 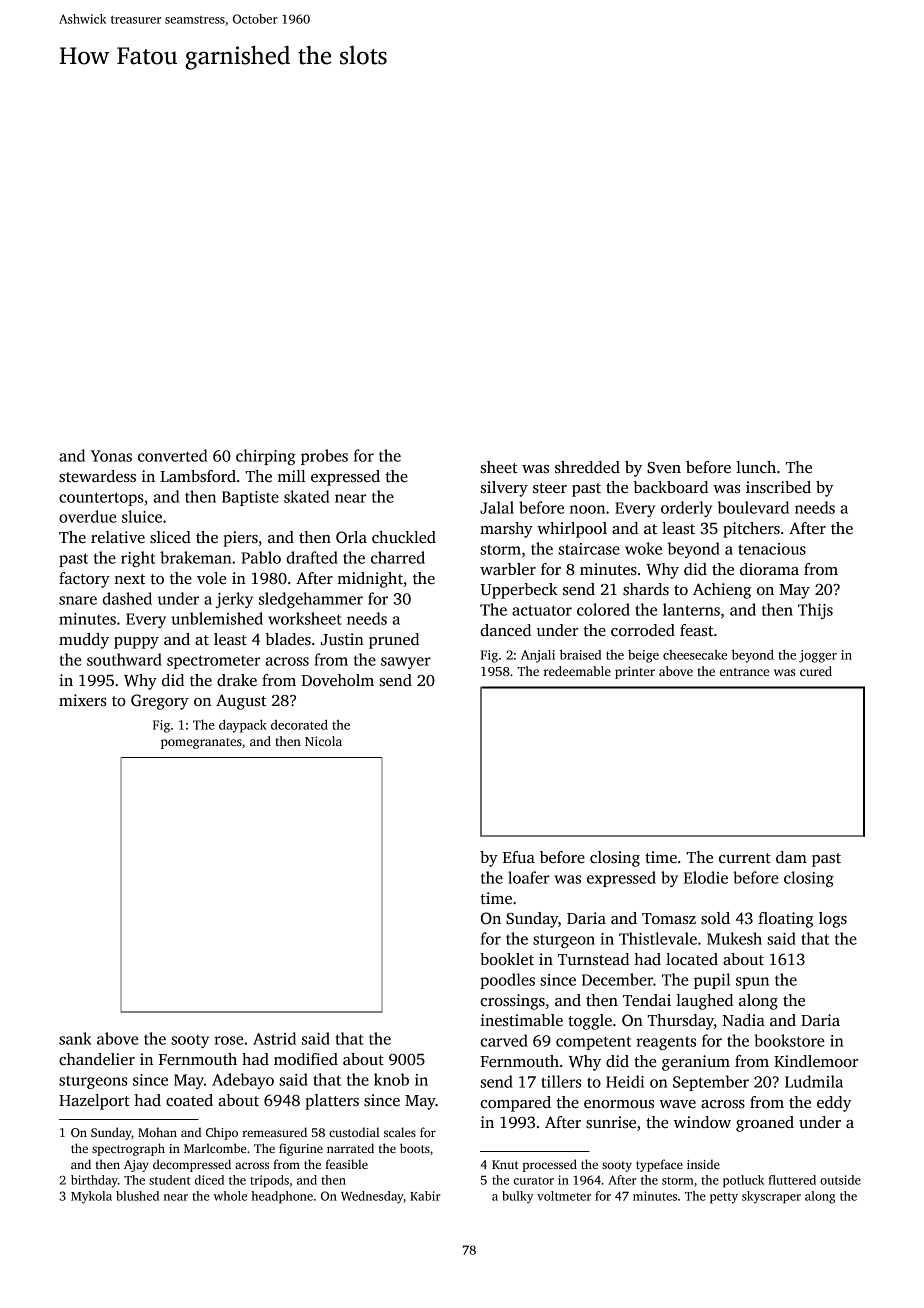 I want to click on sank, so click(x=75, y=1038).
